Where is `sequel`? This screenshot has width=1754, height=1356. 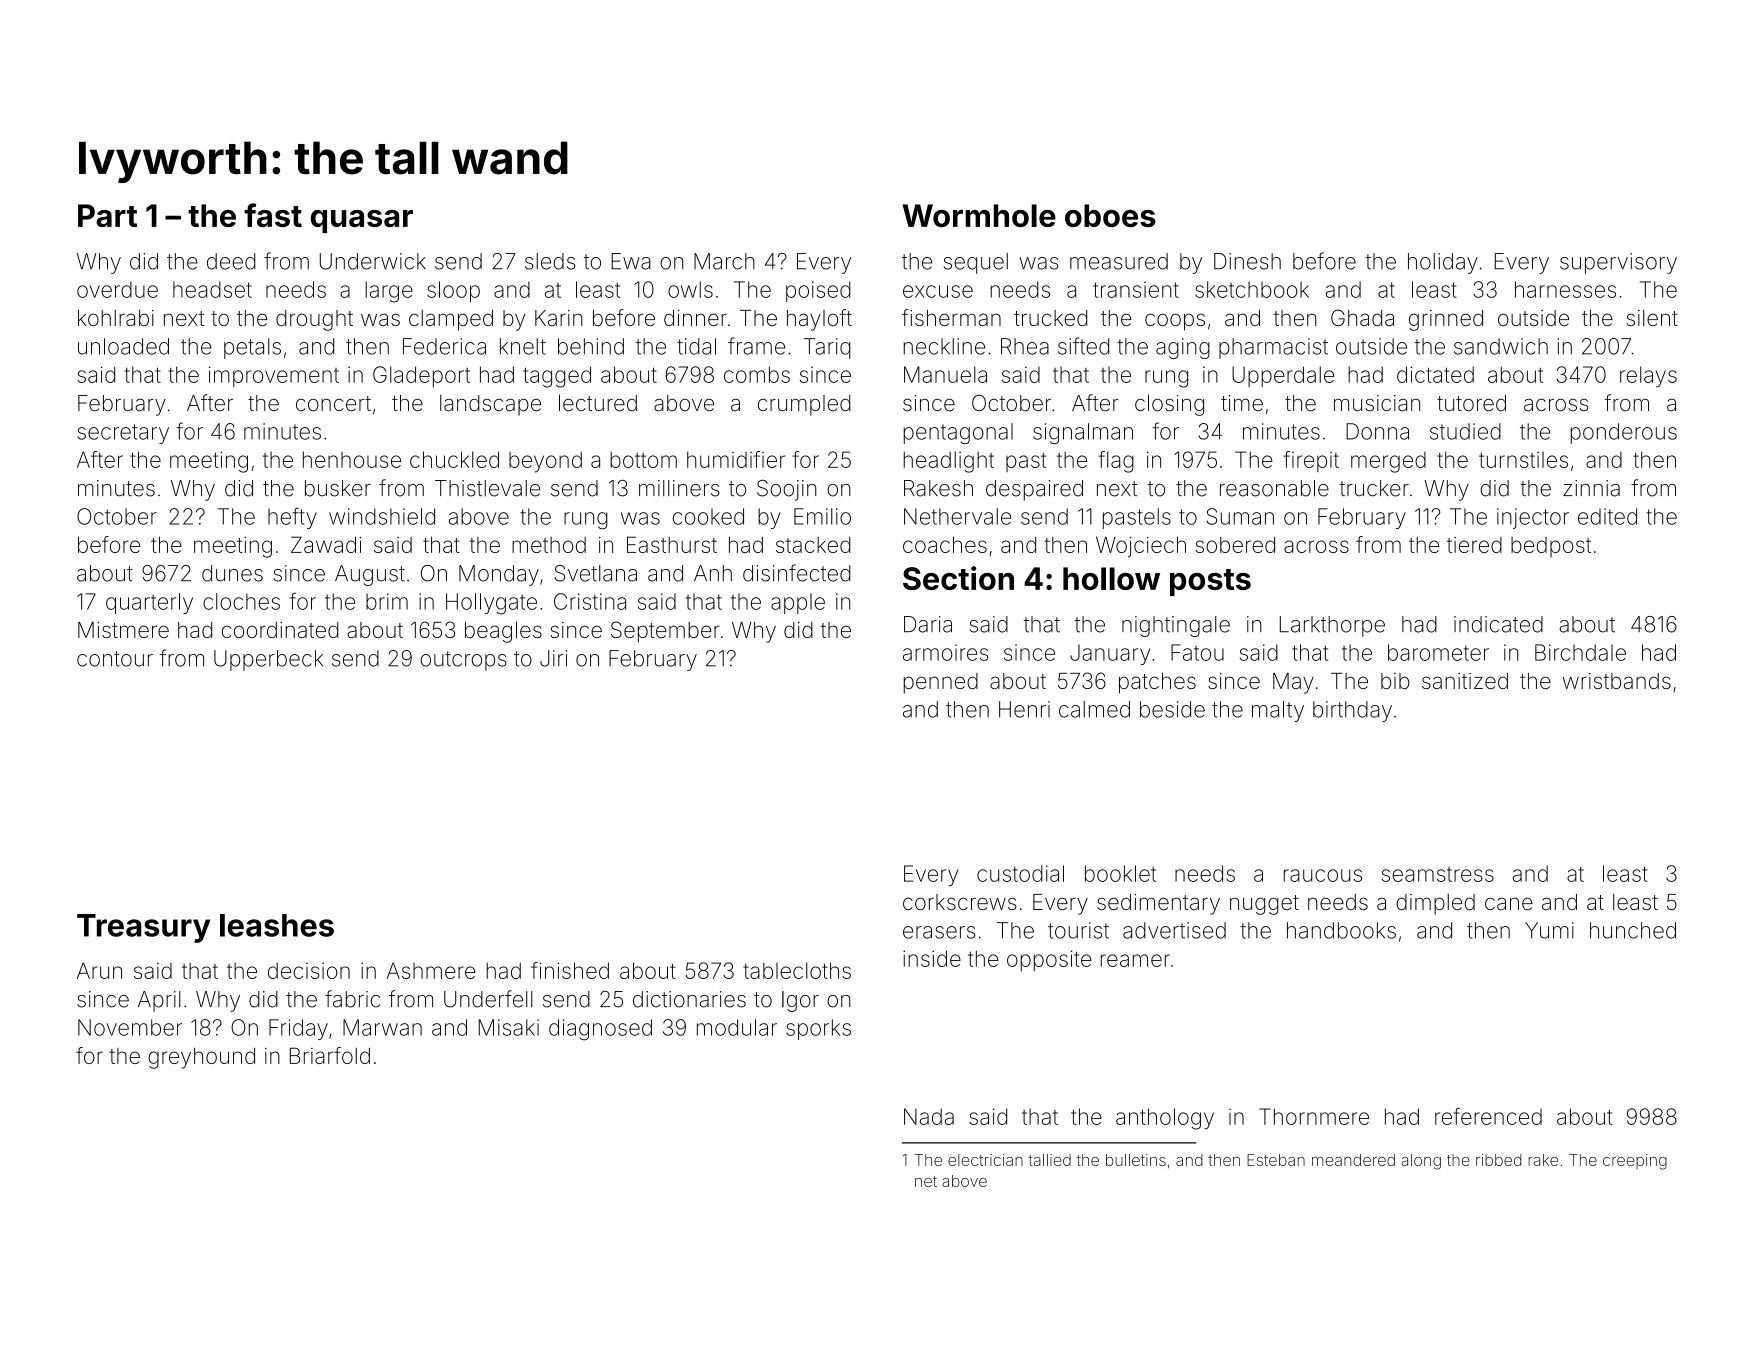 sequel is located at coordinates (976, 263).
